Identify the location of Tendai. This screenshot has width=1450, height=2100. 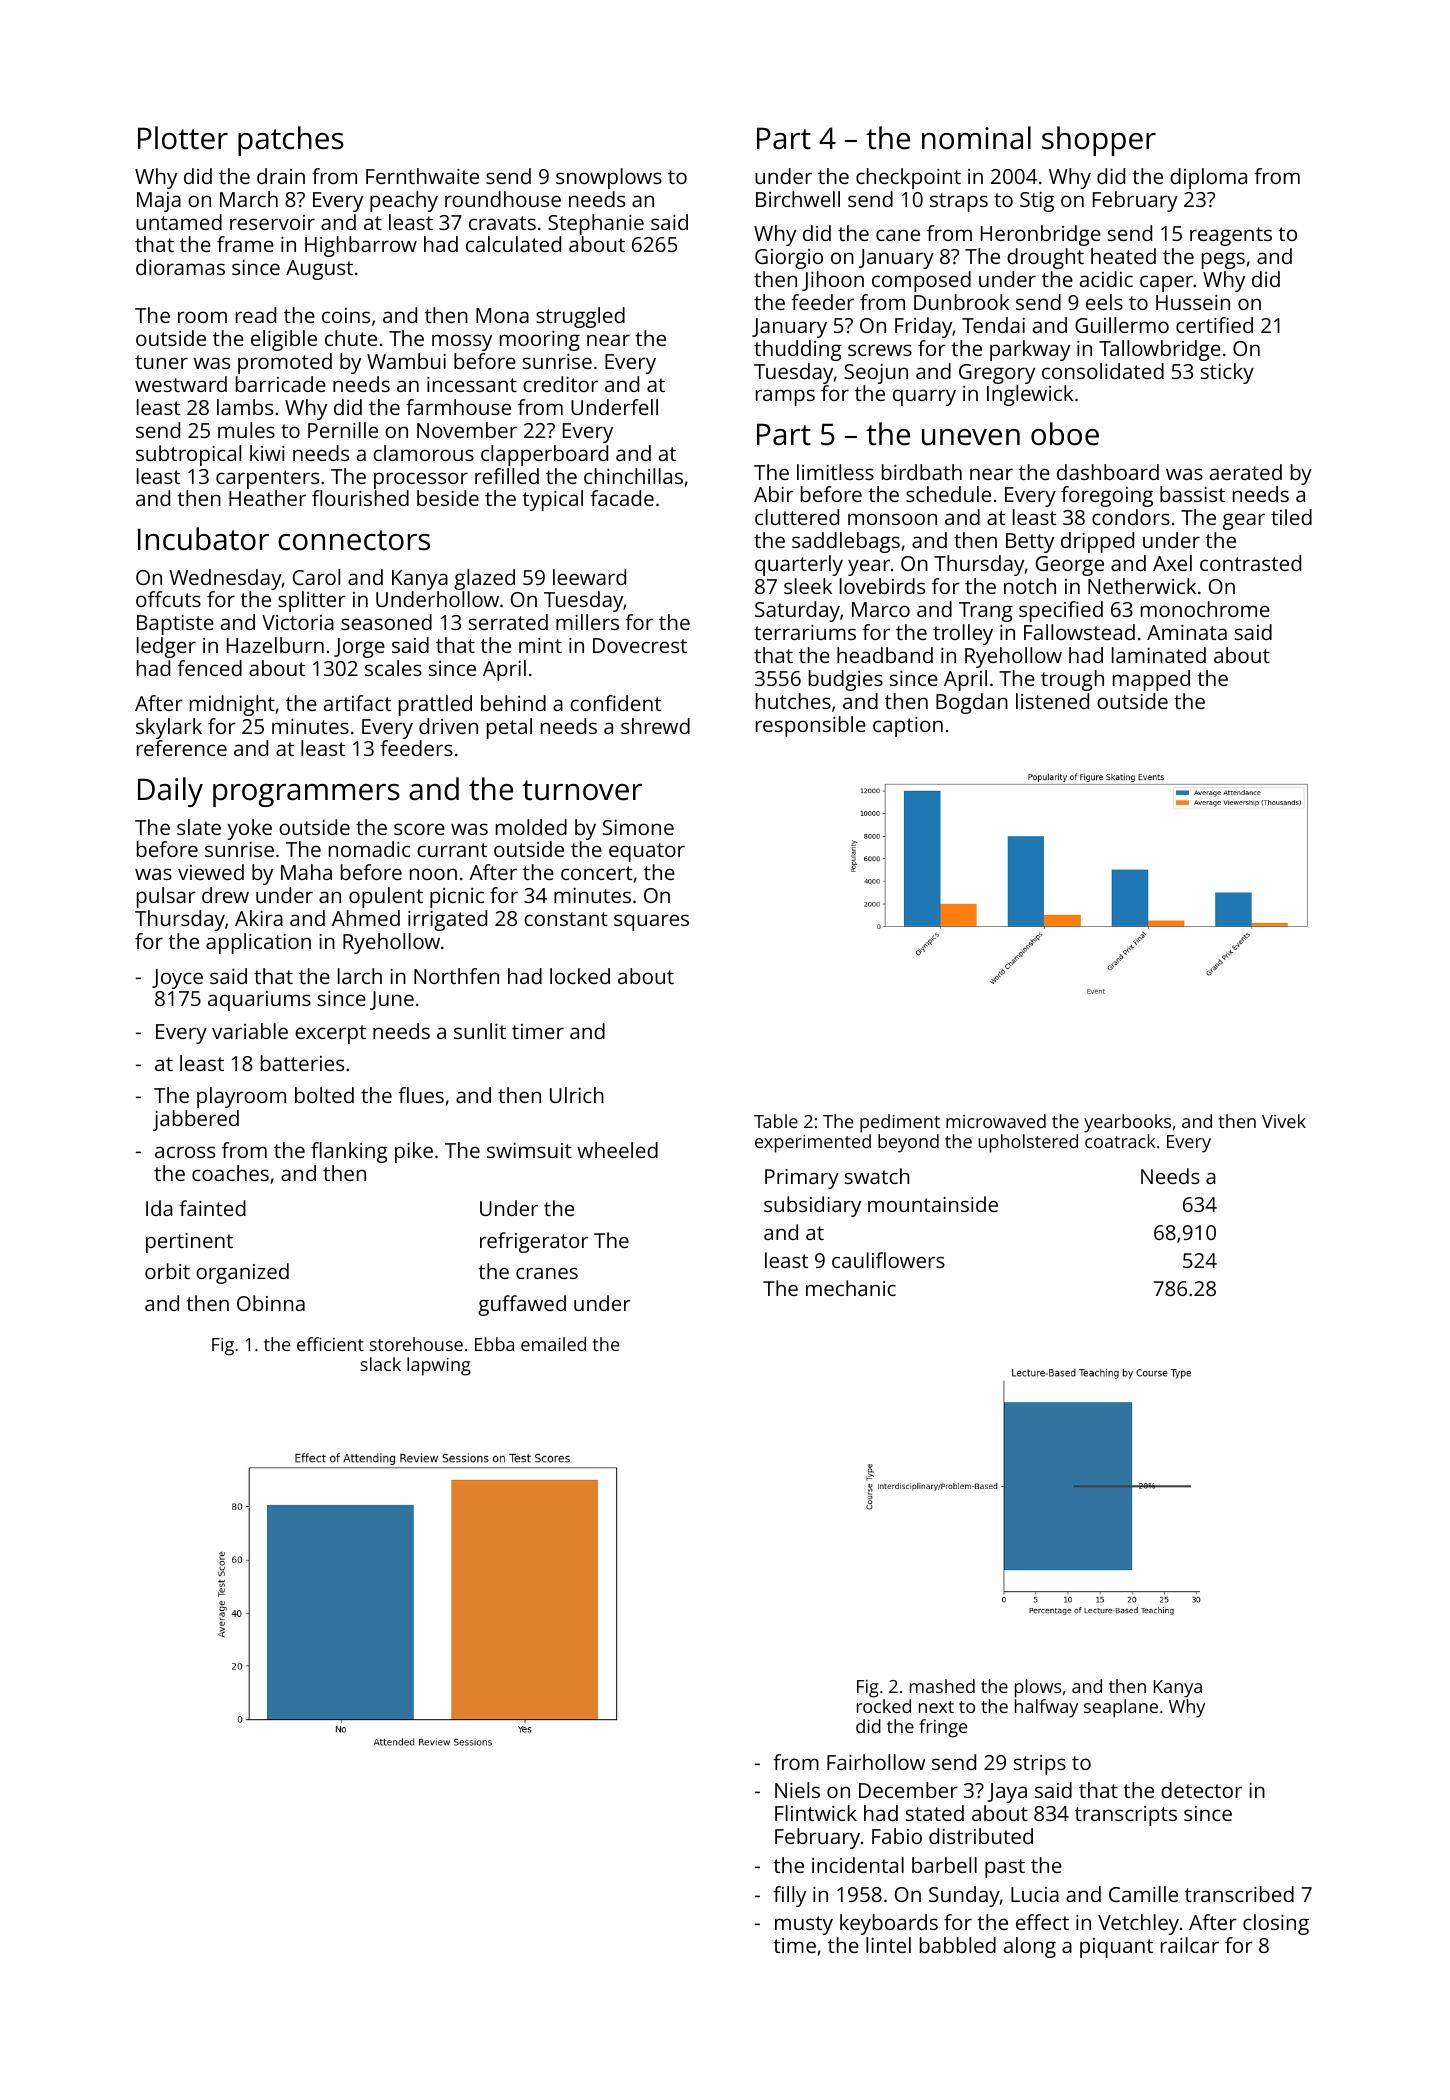
(993, 325).
